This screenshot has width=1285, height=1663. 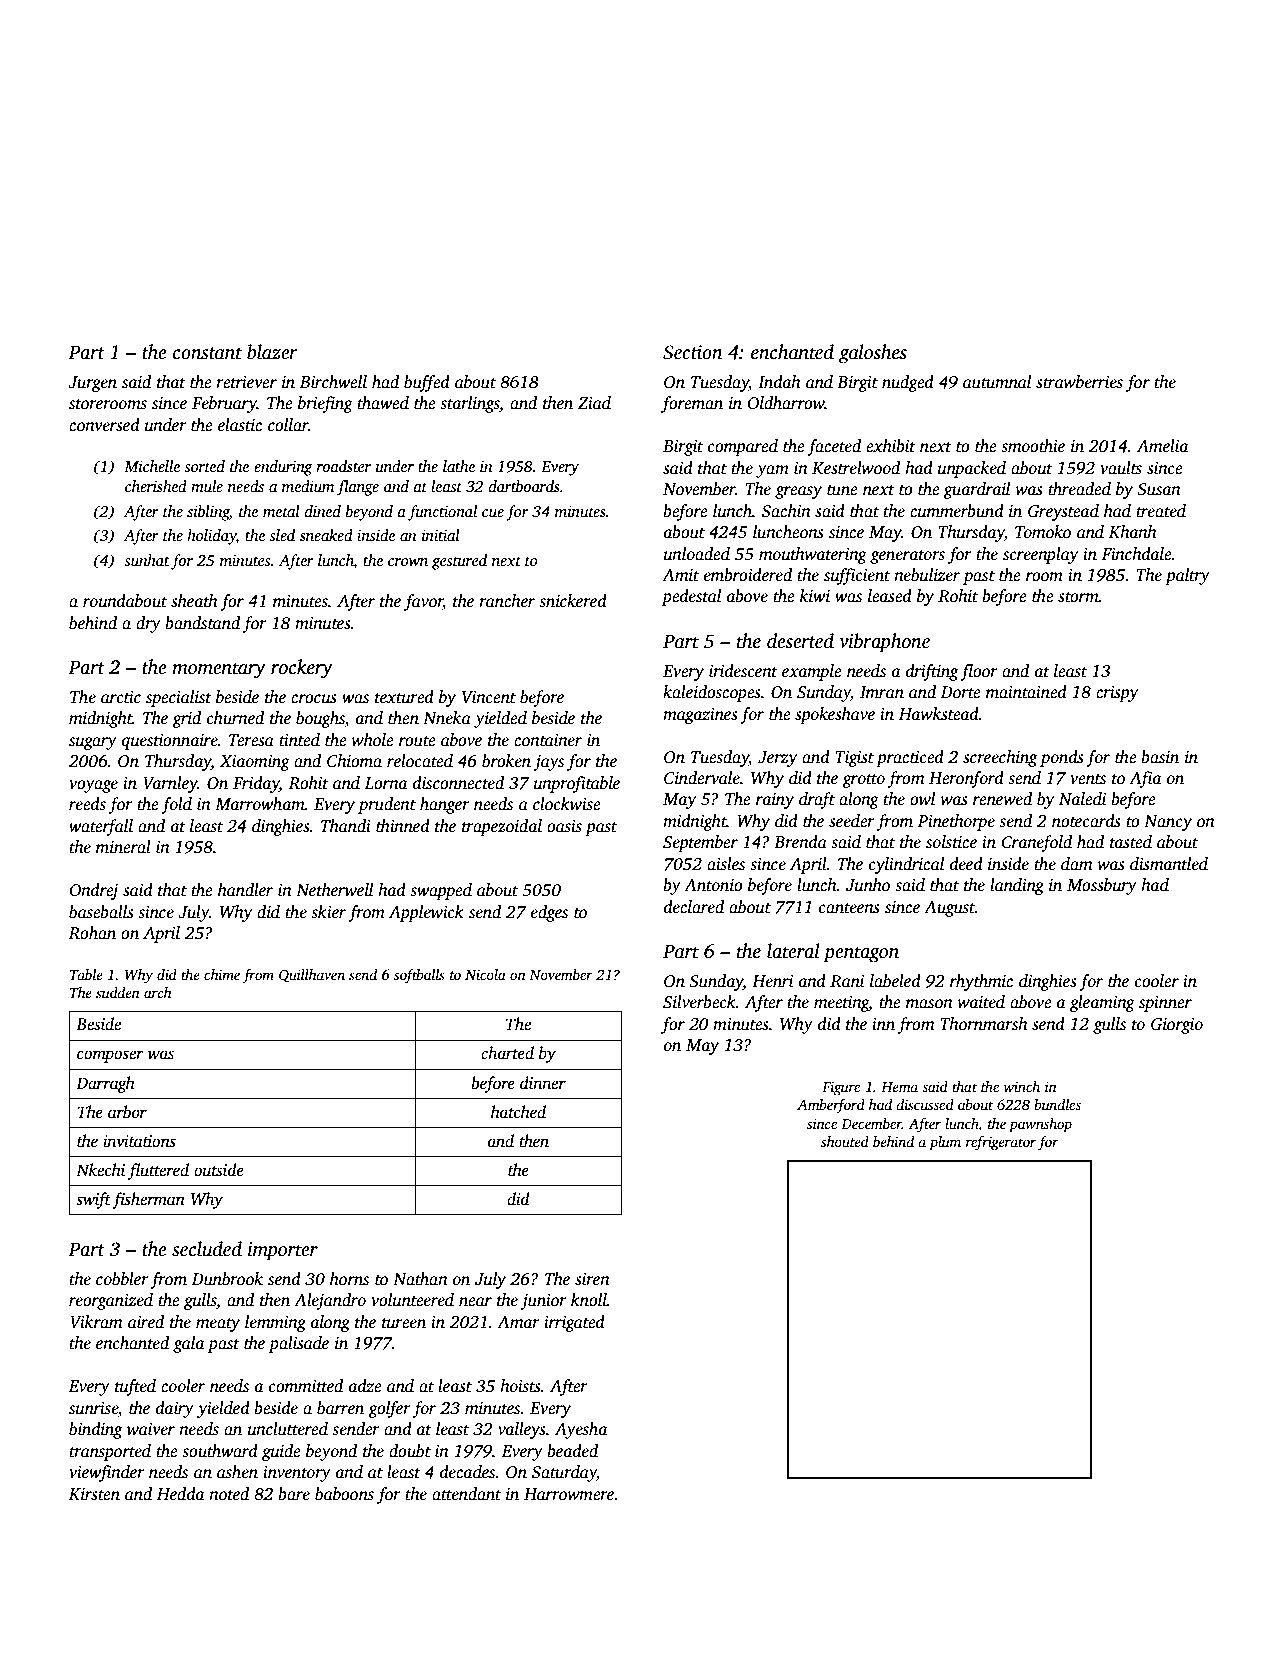 What do you see at coordinates (227, 1279) in the screenshot?
I see `Dunbrook` at bounding box center [227, 1279].
